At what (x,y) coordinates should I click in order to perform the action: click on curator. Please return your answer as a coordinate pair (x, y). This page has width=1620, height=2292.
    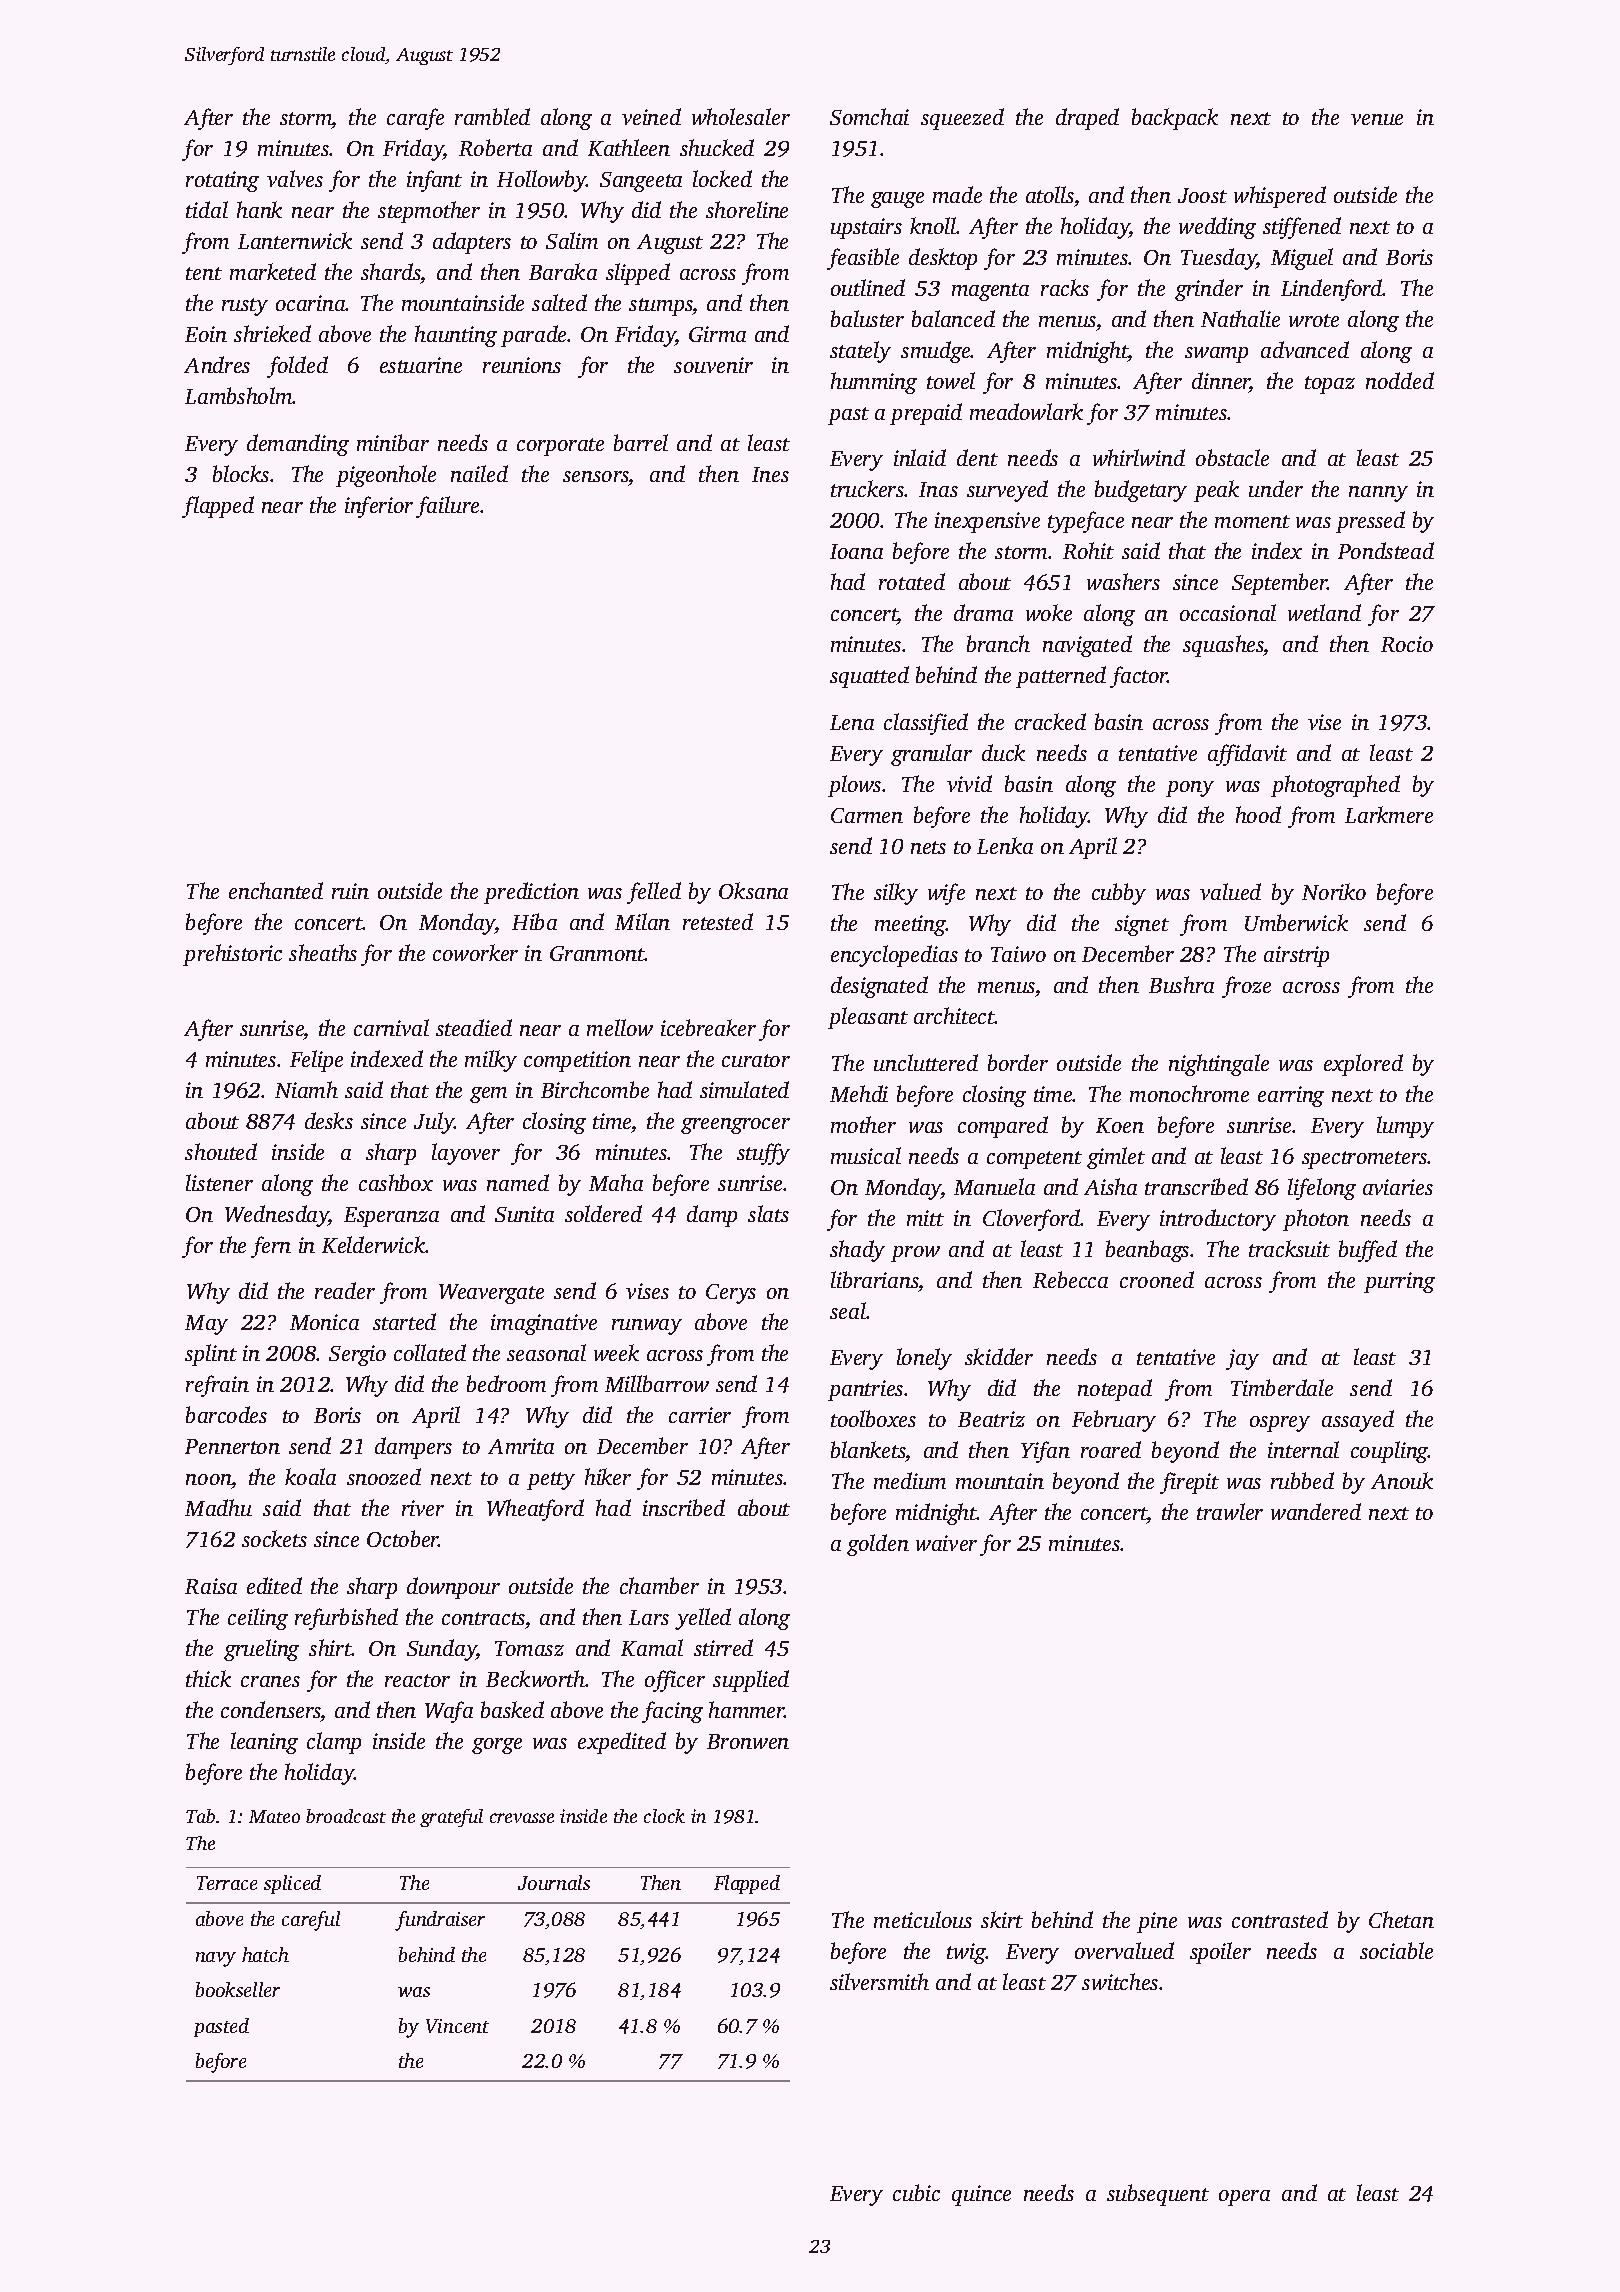
    Looking at the image, I should click on (756, 1060).
